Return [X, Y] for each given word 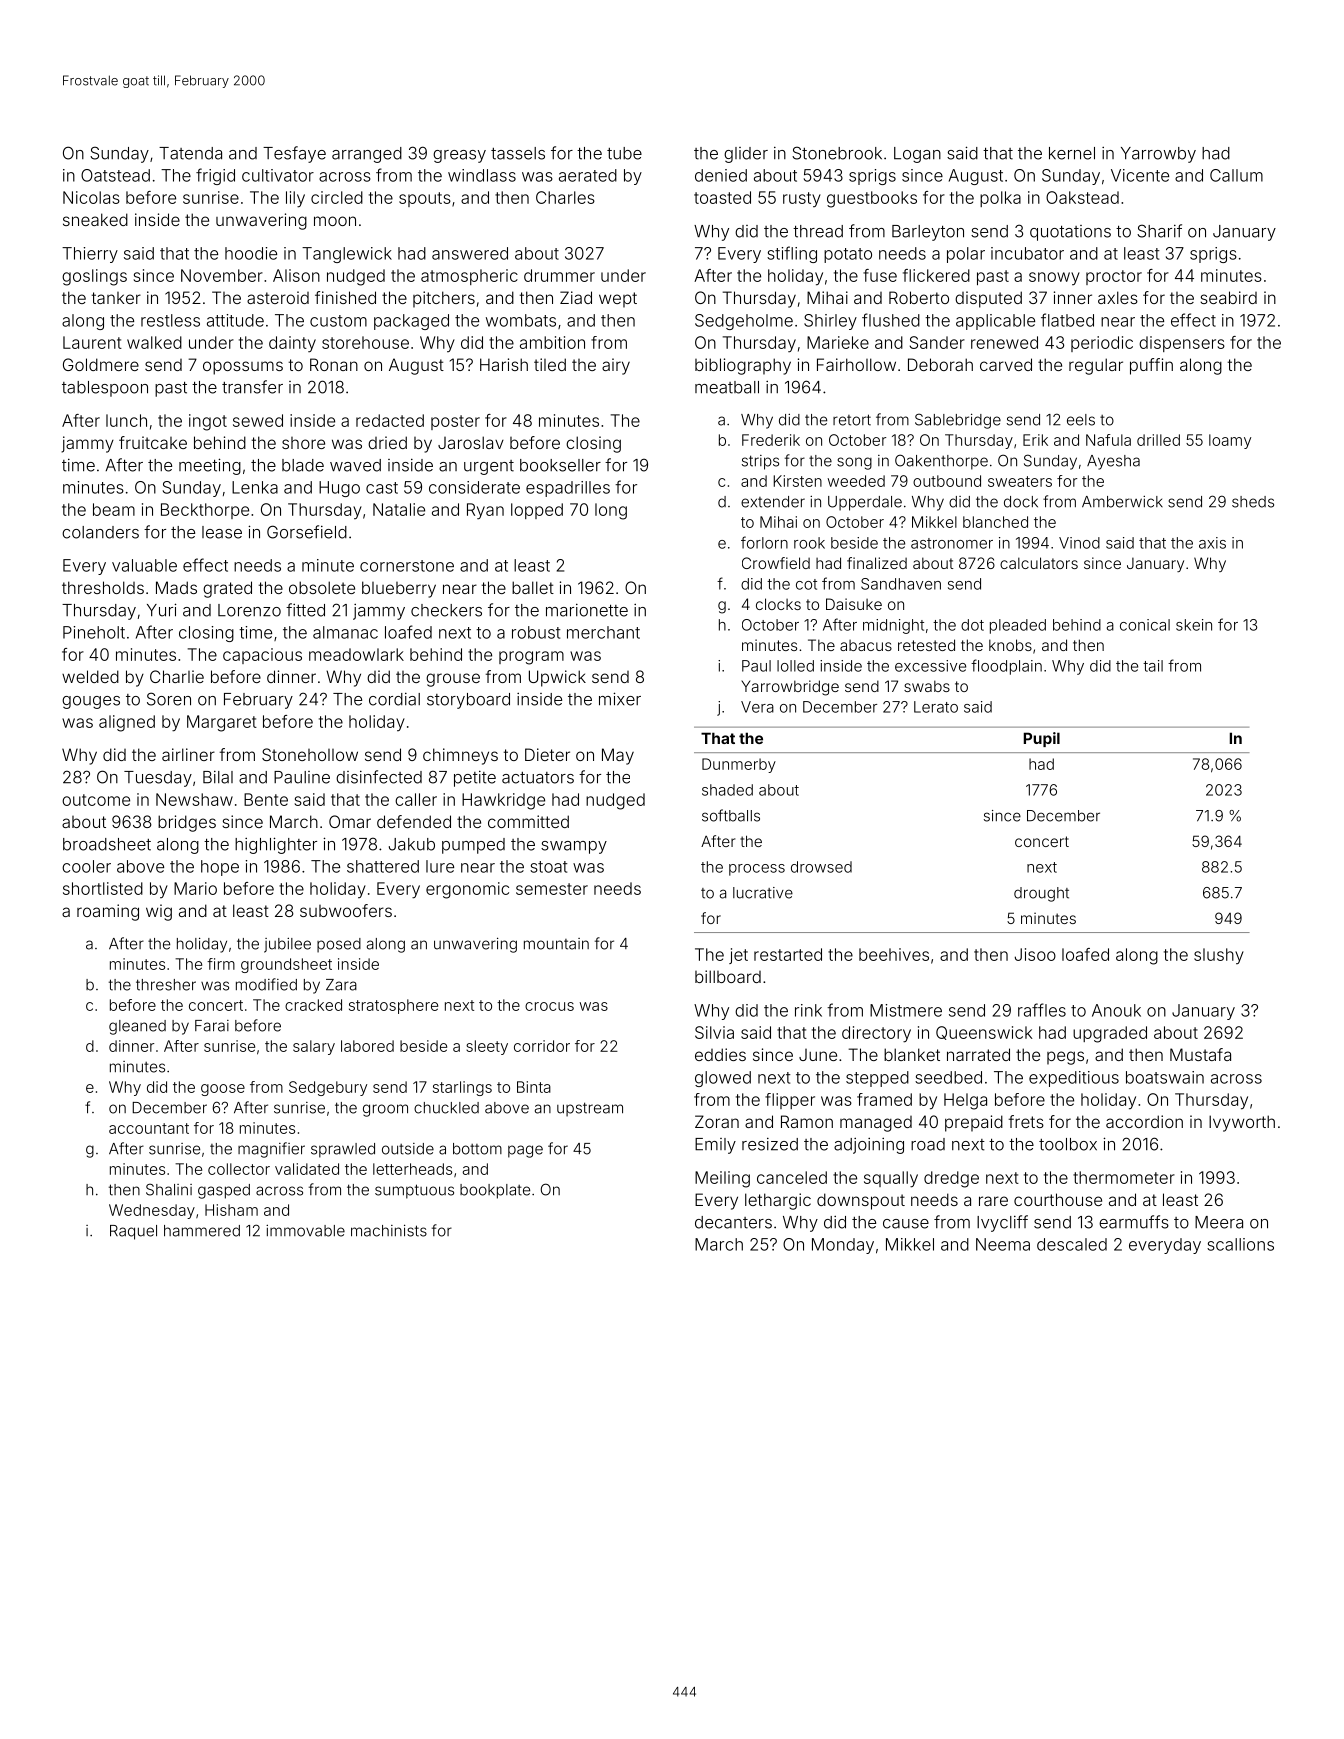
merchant [603, 632]
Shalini [169, 1189]
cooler [86, 866]
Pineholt [94, 632]
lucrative [763, 893]
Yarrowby [1158, 155]
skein [1194, 625]
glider [746, 155]
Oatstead [115, 175]
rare [993, 1201]
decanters [733, 1222]
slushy [1219, 956]
